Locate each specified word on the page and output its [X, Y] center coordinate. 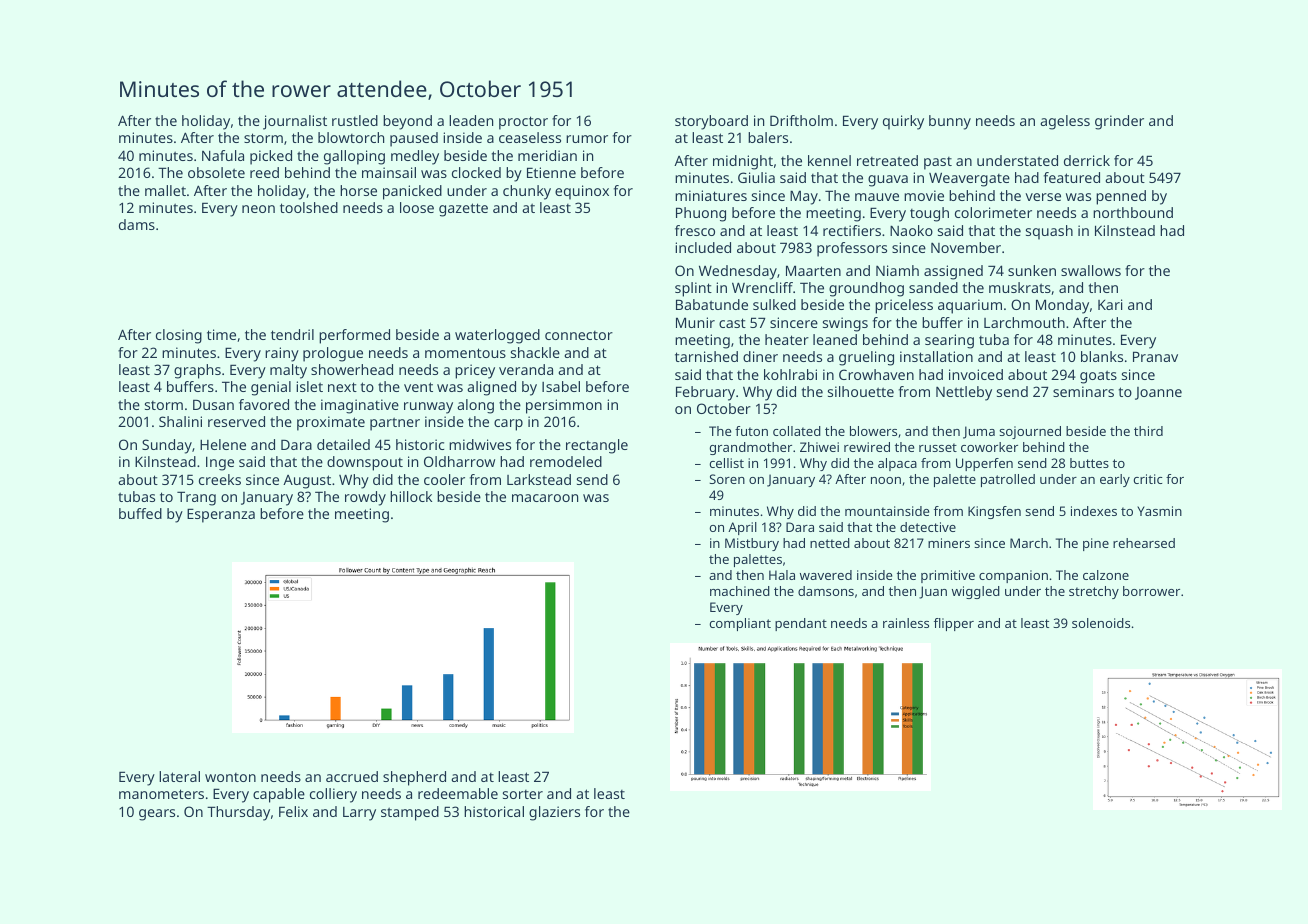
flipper [954, 624]
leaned [835, 339]
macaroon [545, 498]
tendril [292, 334]
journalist [295, 122]
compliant [740, 624]
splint [693, 289]
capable [279, 795]
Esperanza [221, 515]
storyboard [711, 122]
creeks [220, 479]
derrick [1087, 160]
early [1115, 480]
